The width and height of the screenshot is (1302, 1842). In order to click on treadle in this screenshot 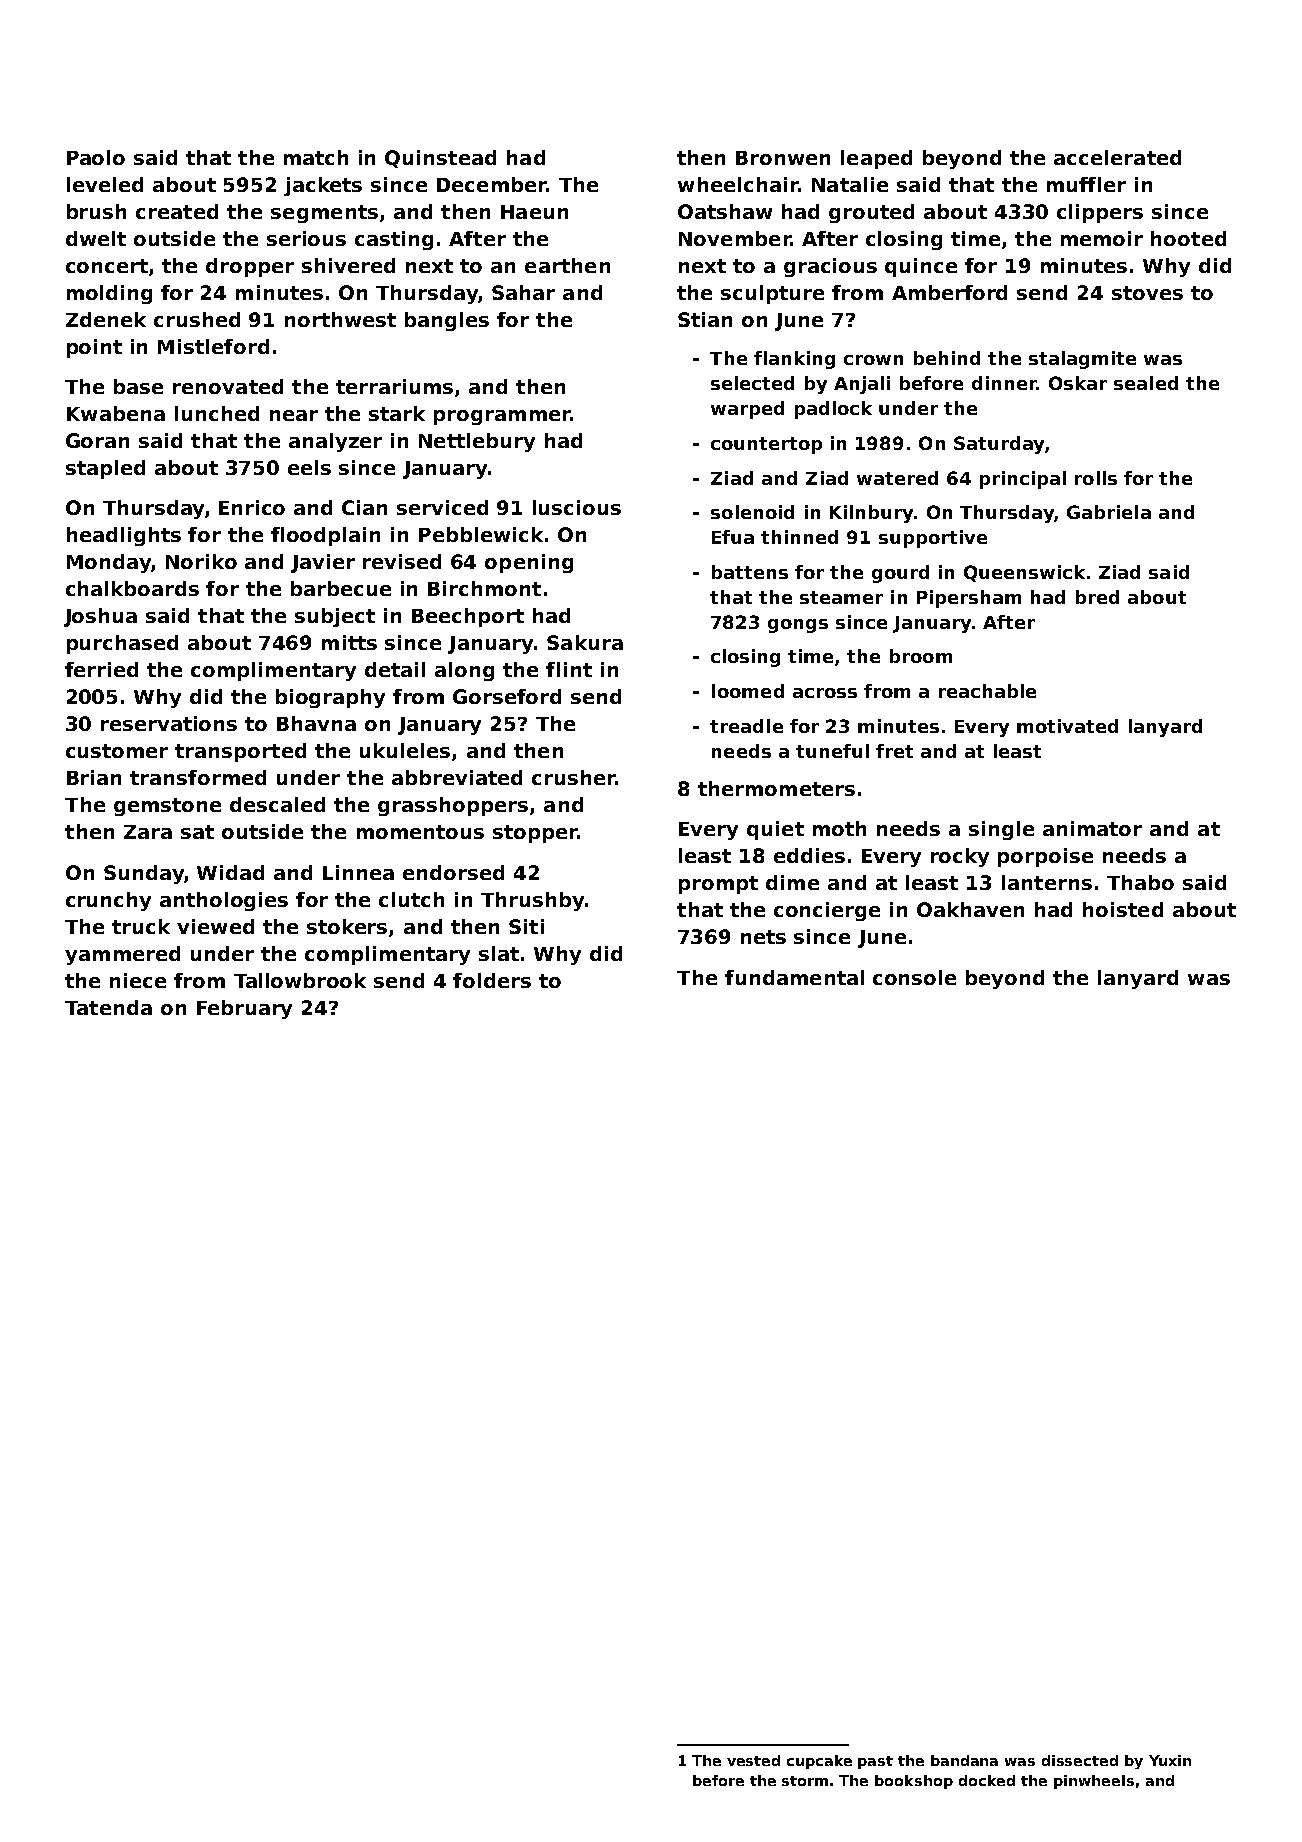, I will do `click(746, 726)`.
